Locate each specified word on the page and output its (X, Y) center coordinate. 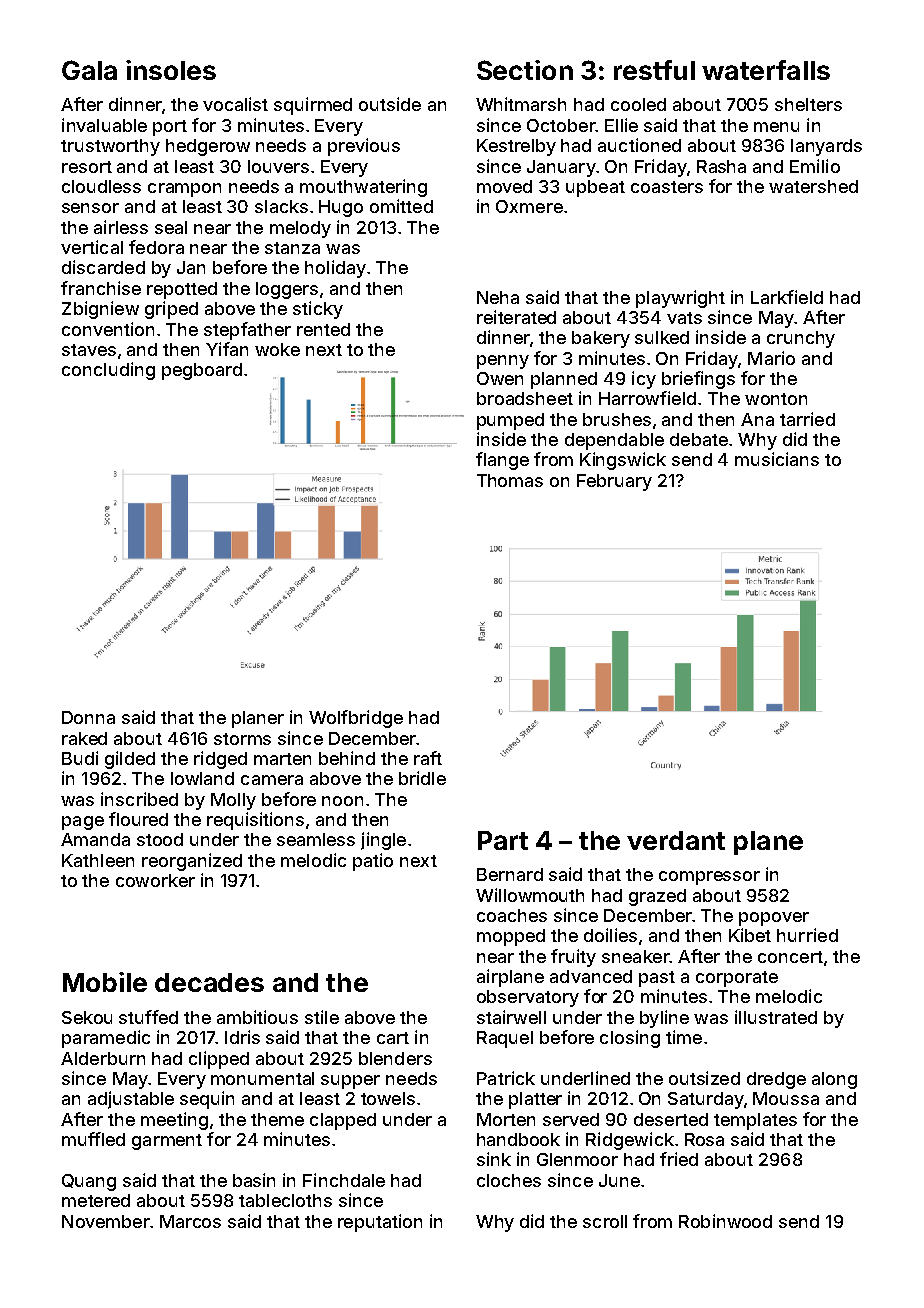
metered (96, 1200)
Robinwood (725, 1221)
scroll (605, 1221)
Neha (498, 297)
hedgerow (208, 147)
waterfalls (766, 70)
